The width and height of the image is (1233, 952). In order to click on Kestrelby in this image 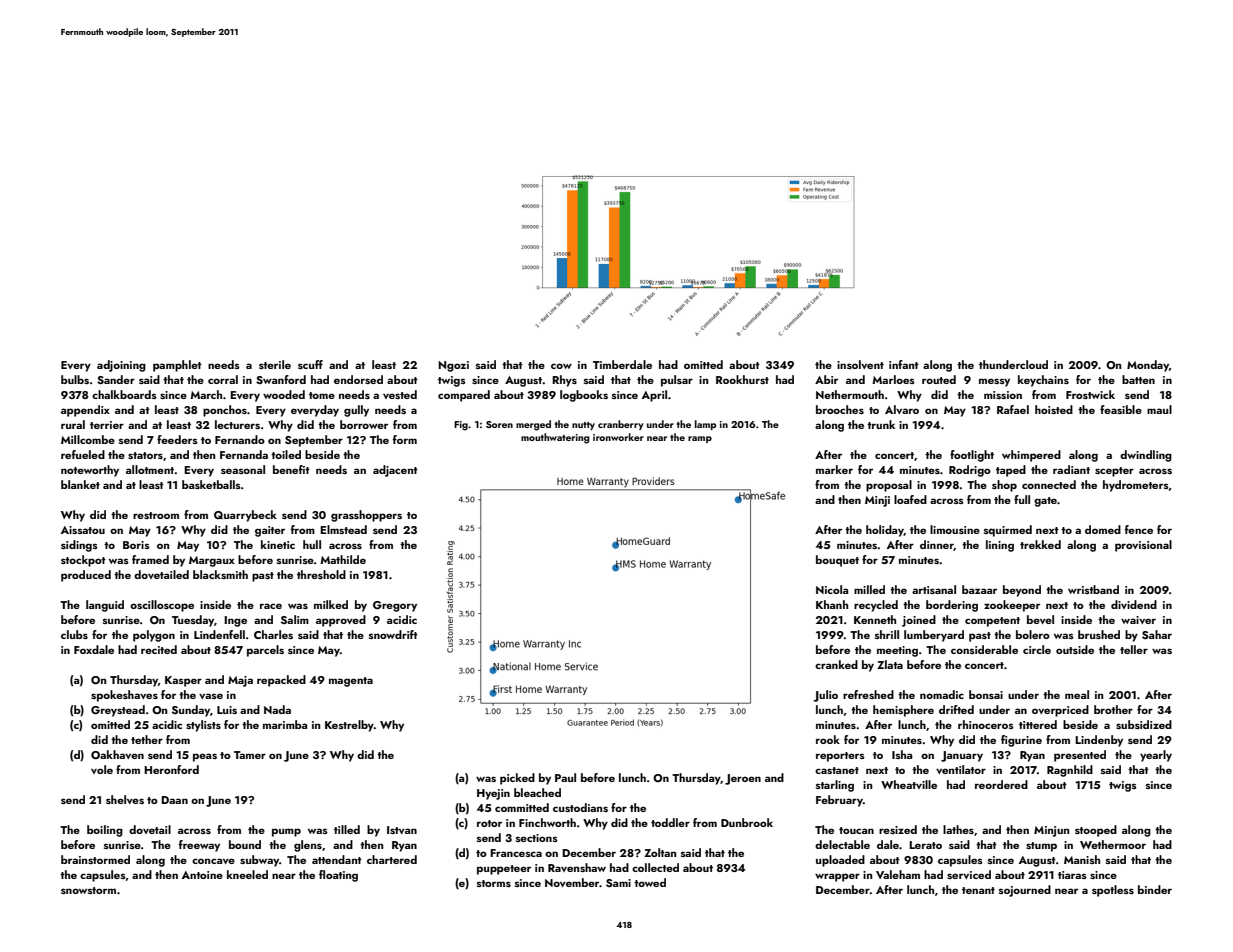, I will do `click(349, 726)`.
